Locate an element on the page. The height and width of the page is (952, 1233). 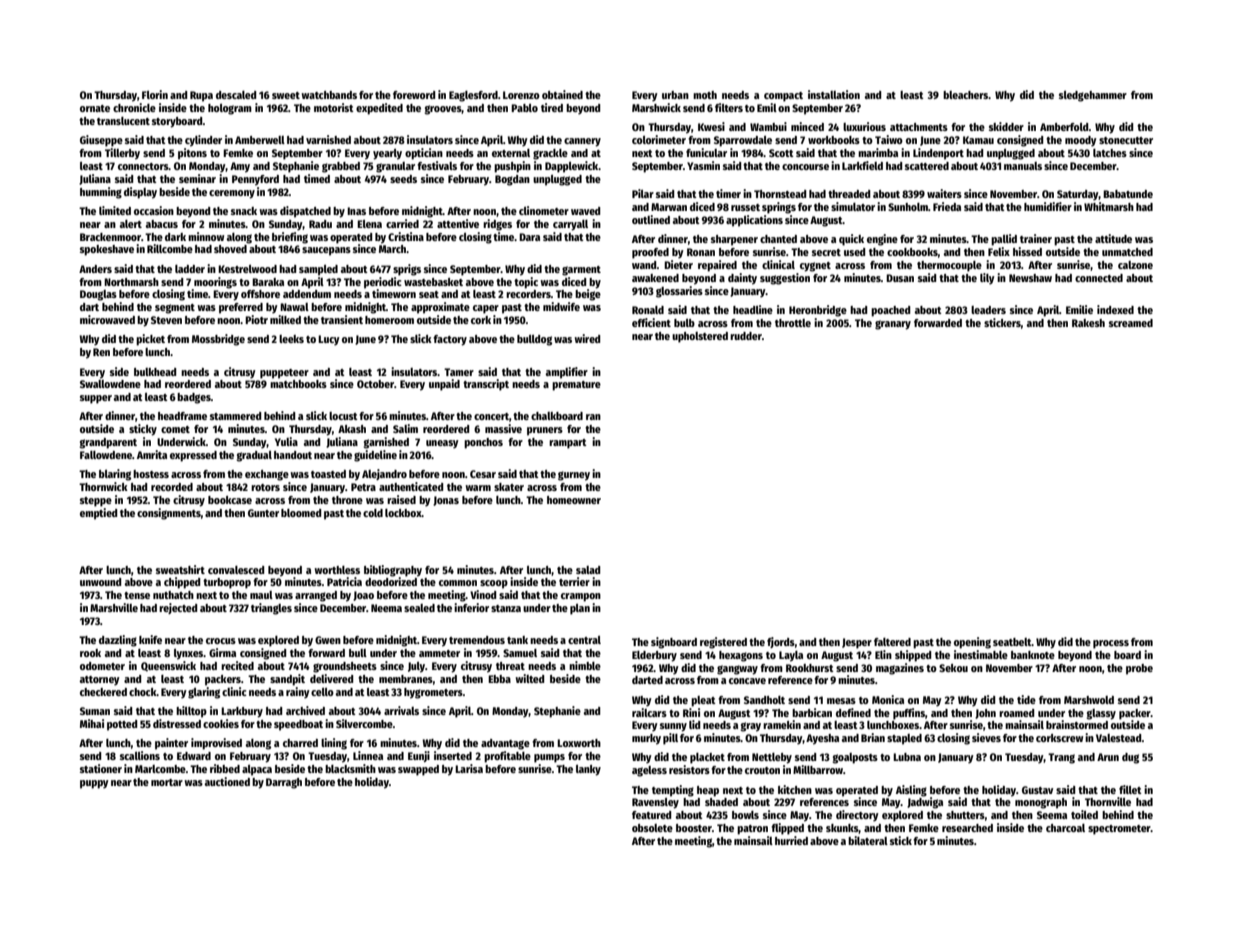
unmatched is located at coordinates (1127, 252).
